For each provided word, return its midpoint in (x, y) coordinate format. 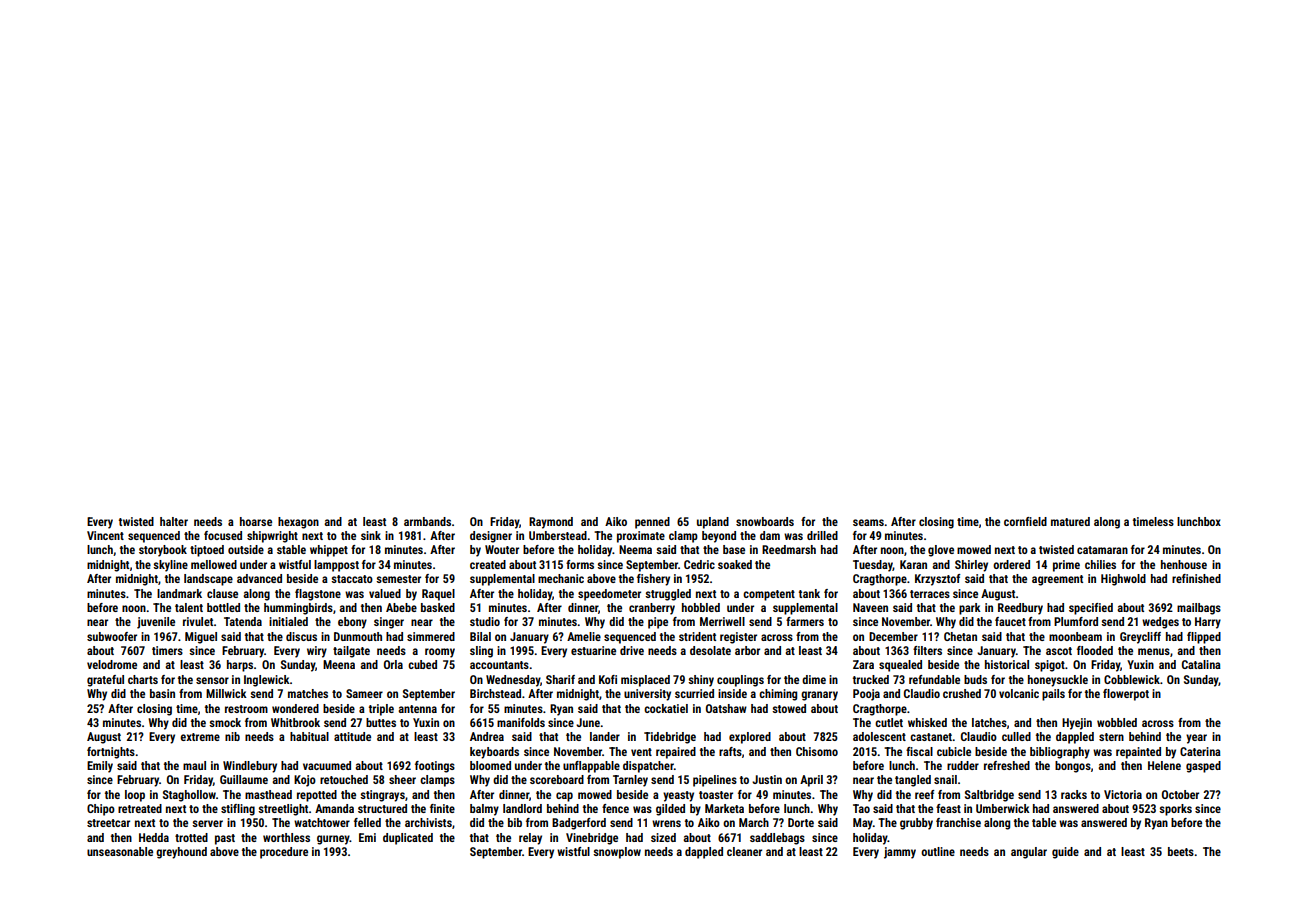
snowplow (617, 853)
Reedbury (1020, 609)
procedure (284, 853)
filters (927, 650)
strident (697, 636)
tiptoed (207, 551)
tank (809, 593)
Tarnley (630, 781)
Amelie (584, 636)
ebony (352, 623)
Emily (100, 767)
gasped (1203, 767)
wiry (317, 652)
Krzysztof (937, 580)
